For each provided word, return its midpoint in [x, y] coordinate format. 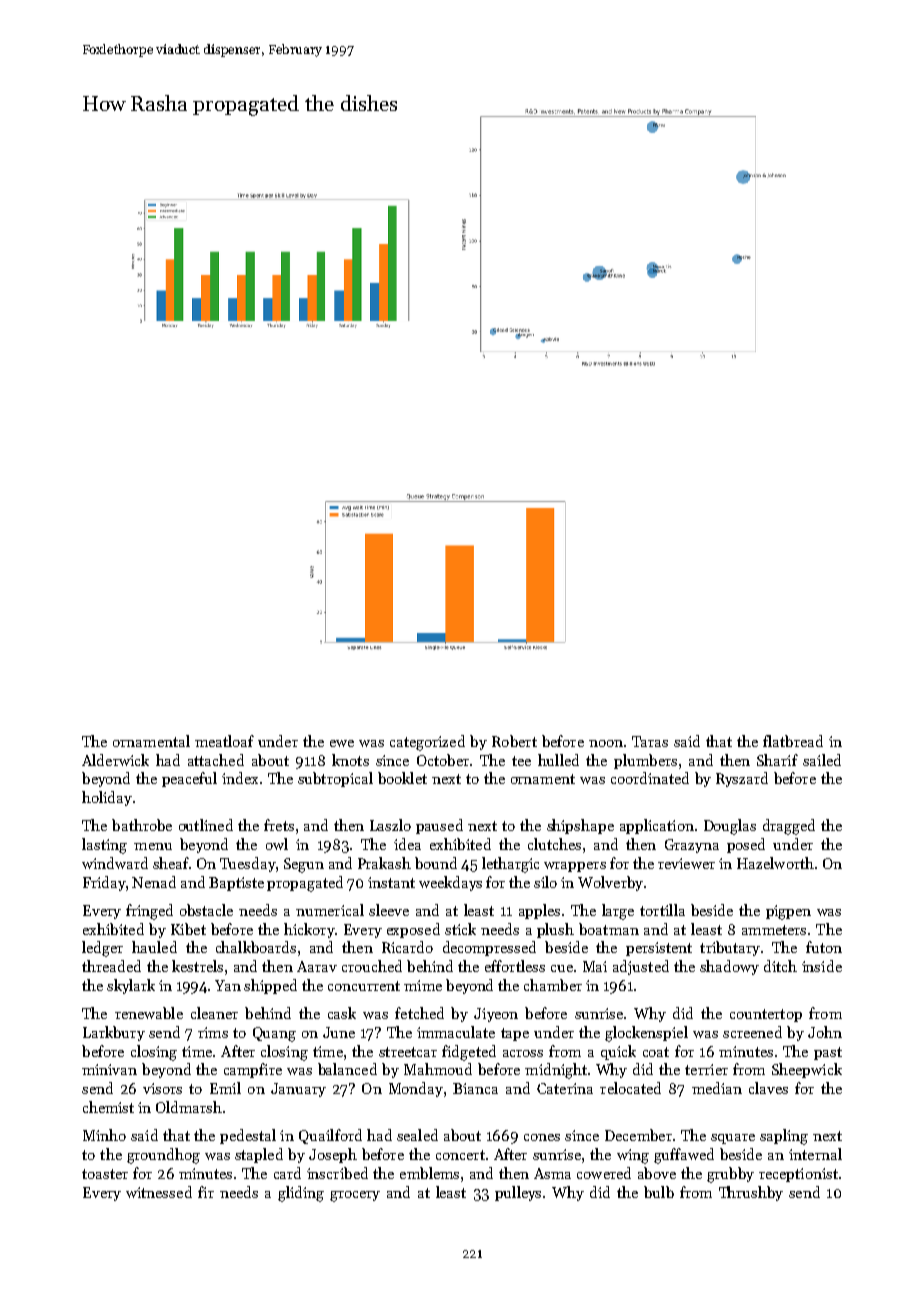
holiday [107, 798]
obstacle [206, 910]
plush [555, 930]
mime [423, 985]
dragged [789, 827]
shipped [270, 986]
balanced [347, 1069]
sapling [784, 1137]
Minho [104, 1135]
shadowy [729, 967]
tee [521, 761]
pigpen [788, 912]
